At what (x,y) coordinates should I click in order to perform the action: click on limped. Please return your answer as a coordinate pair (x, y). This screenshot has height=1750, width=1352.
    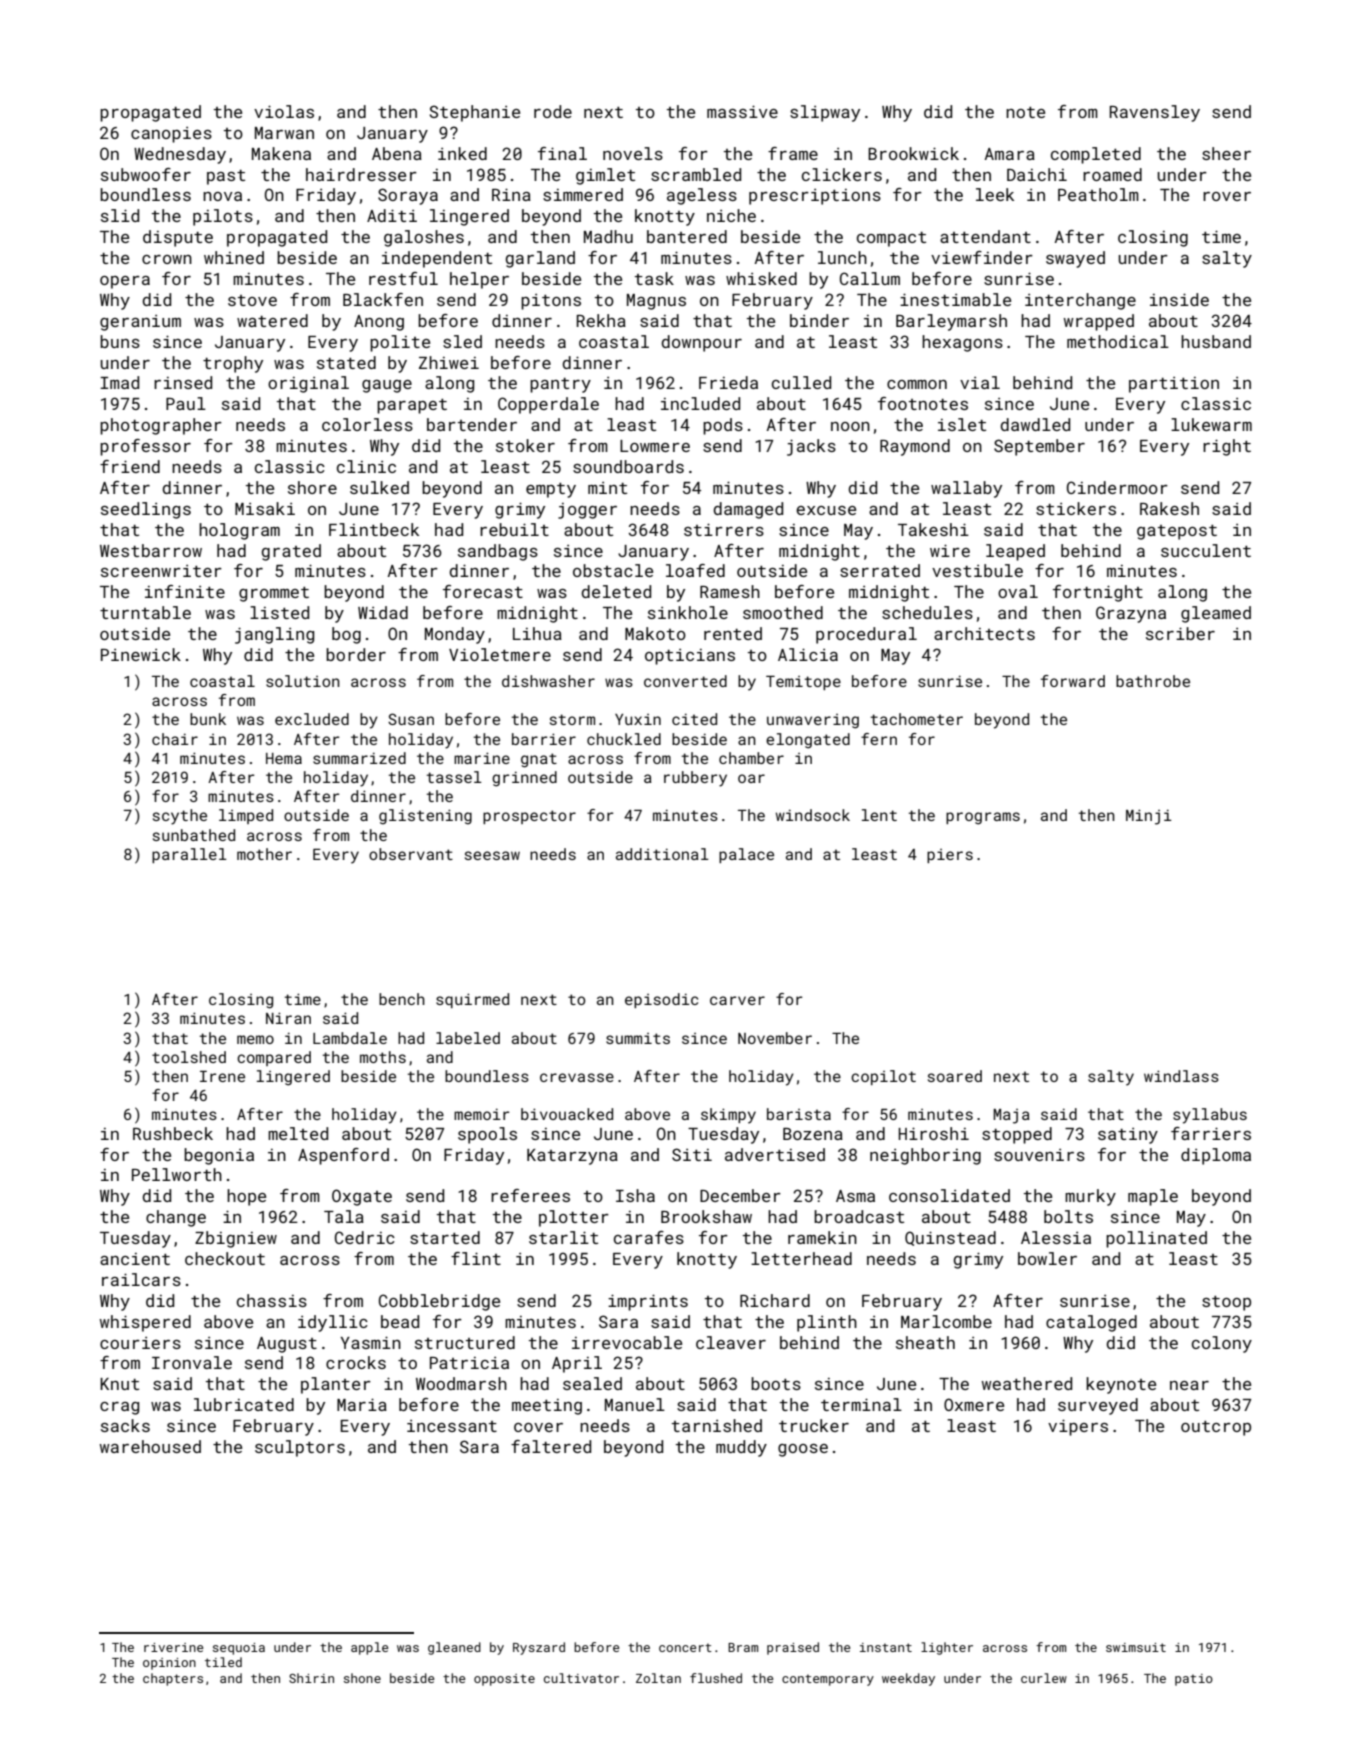
    Looking at the image, I should click on (246, 816).
